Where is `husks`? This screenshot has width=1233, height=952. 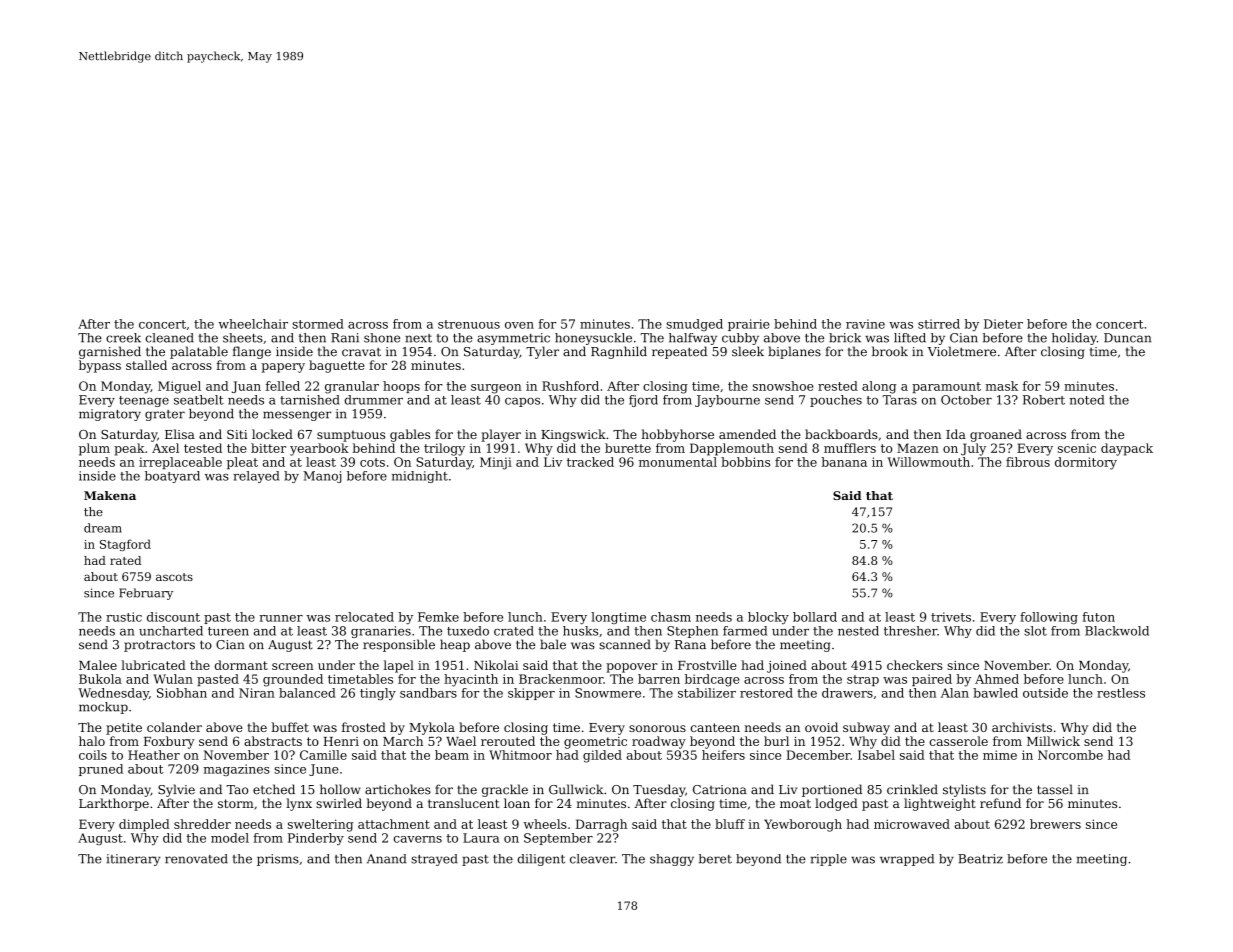
husks is located at coordinates (580, 631).
